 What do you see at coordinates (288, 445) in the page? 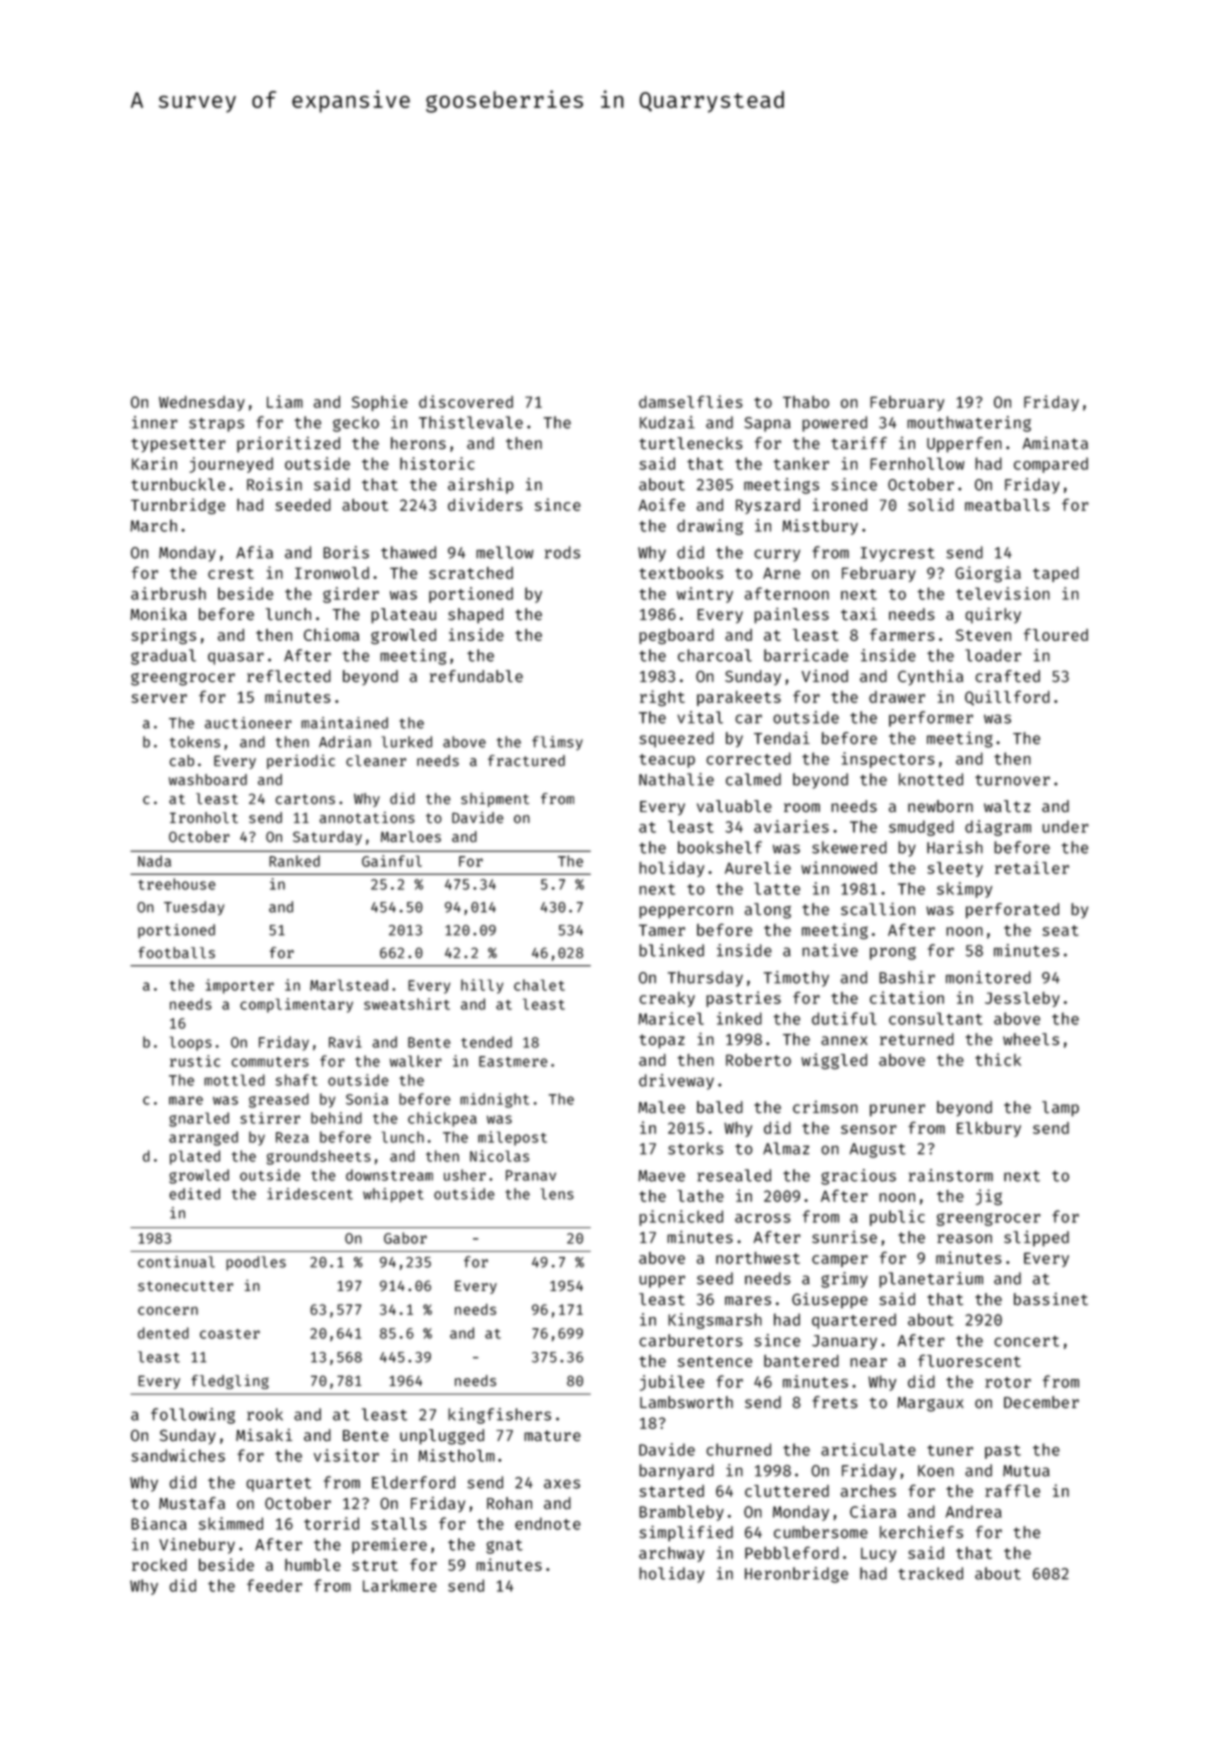
I see `prioritized` at bounding box center [288, 445].
